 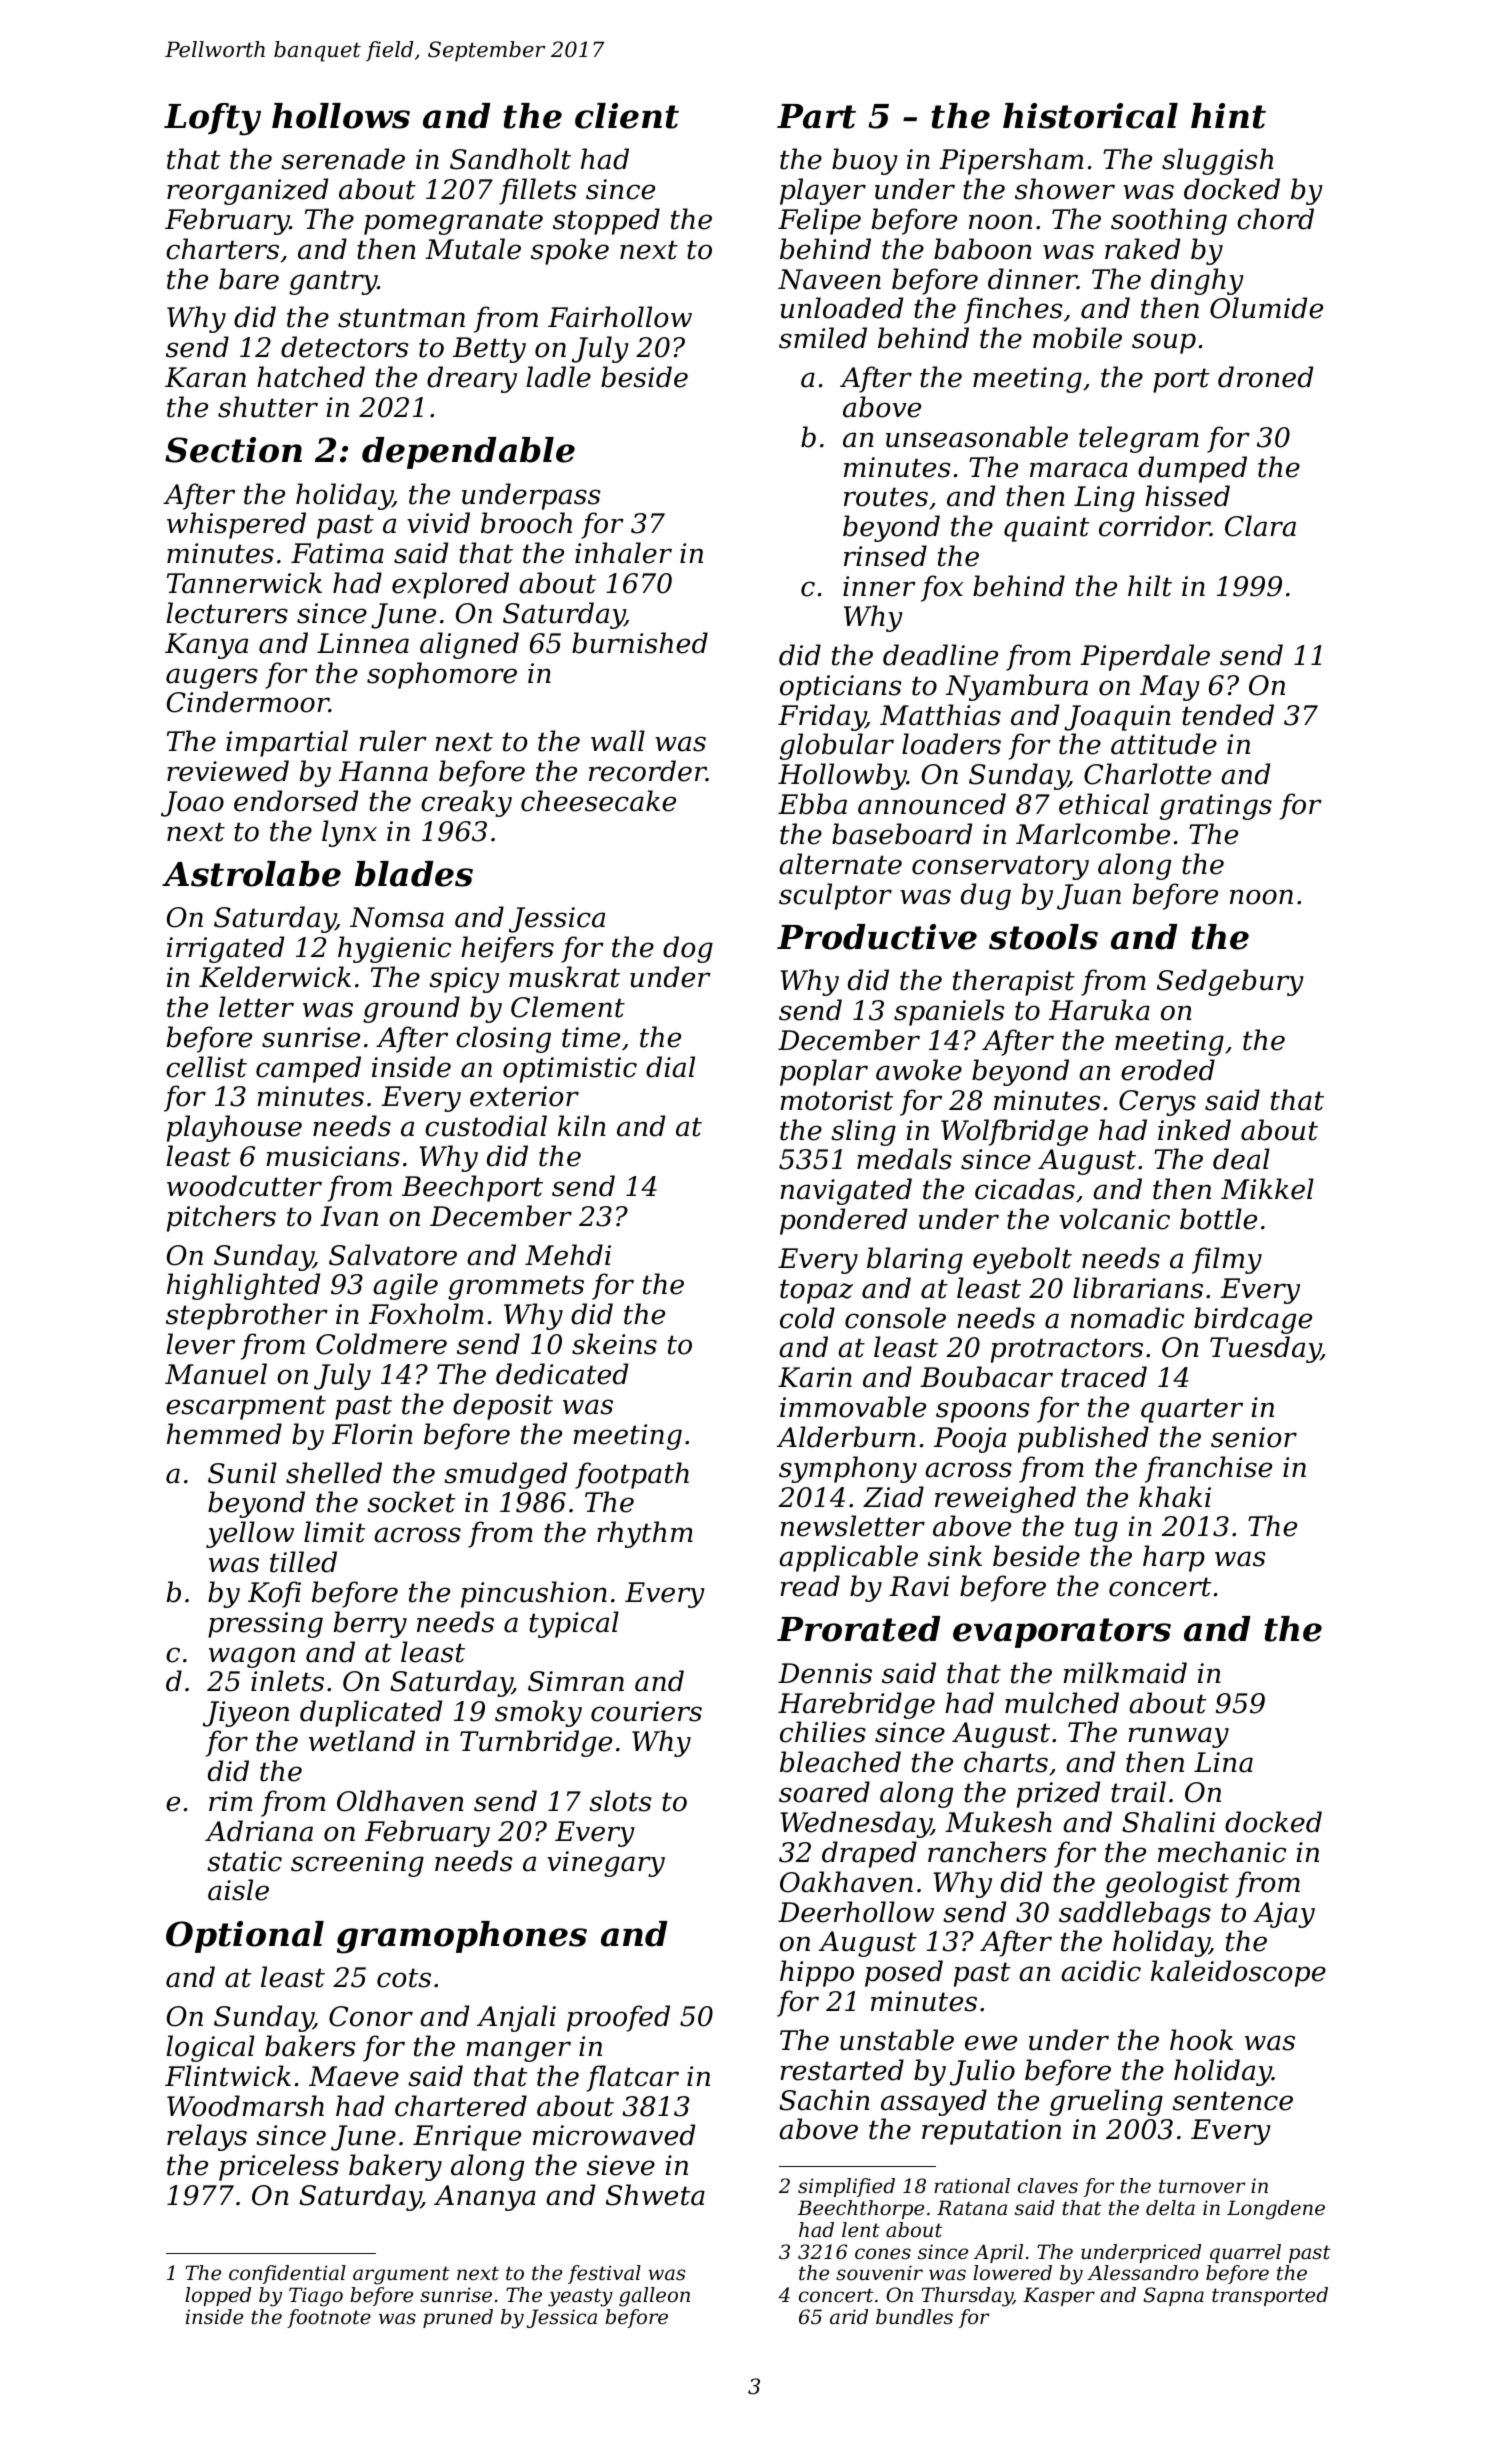 I want to click on couriers, so click(x=646, y=1711).
